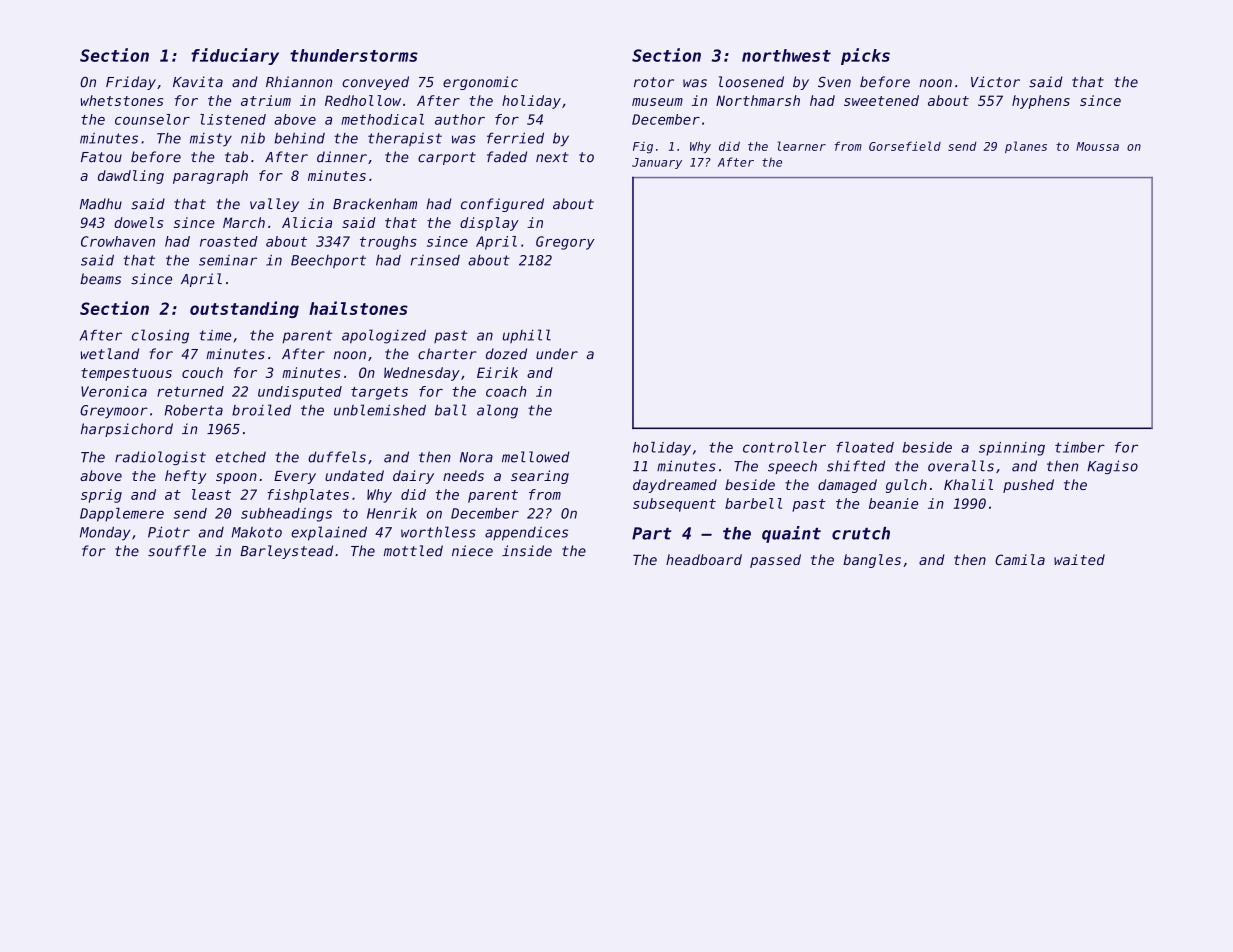 Image resolution: width=1233 pixels, height=952 pixels. Describe the element at coordinates (1026, 147) in the screenshot. I see `planes` at that location.
